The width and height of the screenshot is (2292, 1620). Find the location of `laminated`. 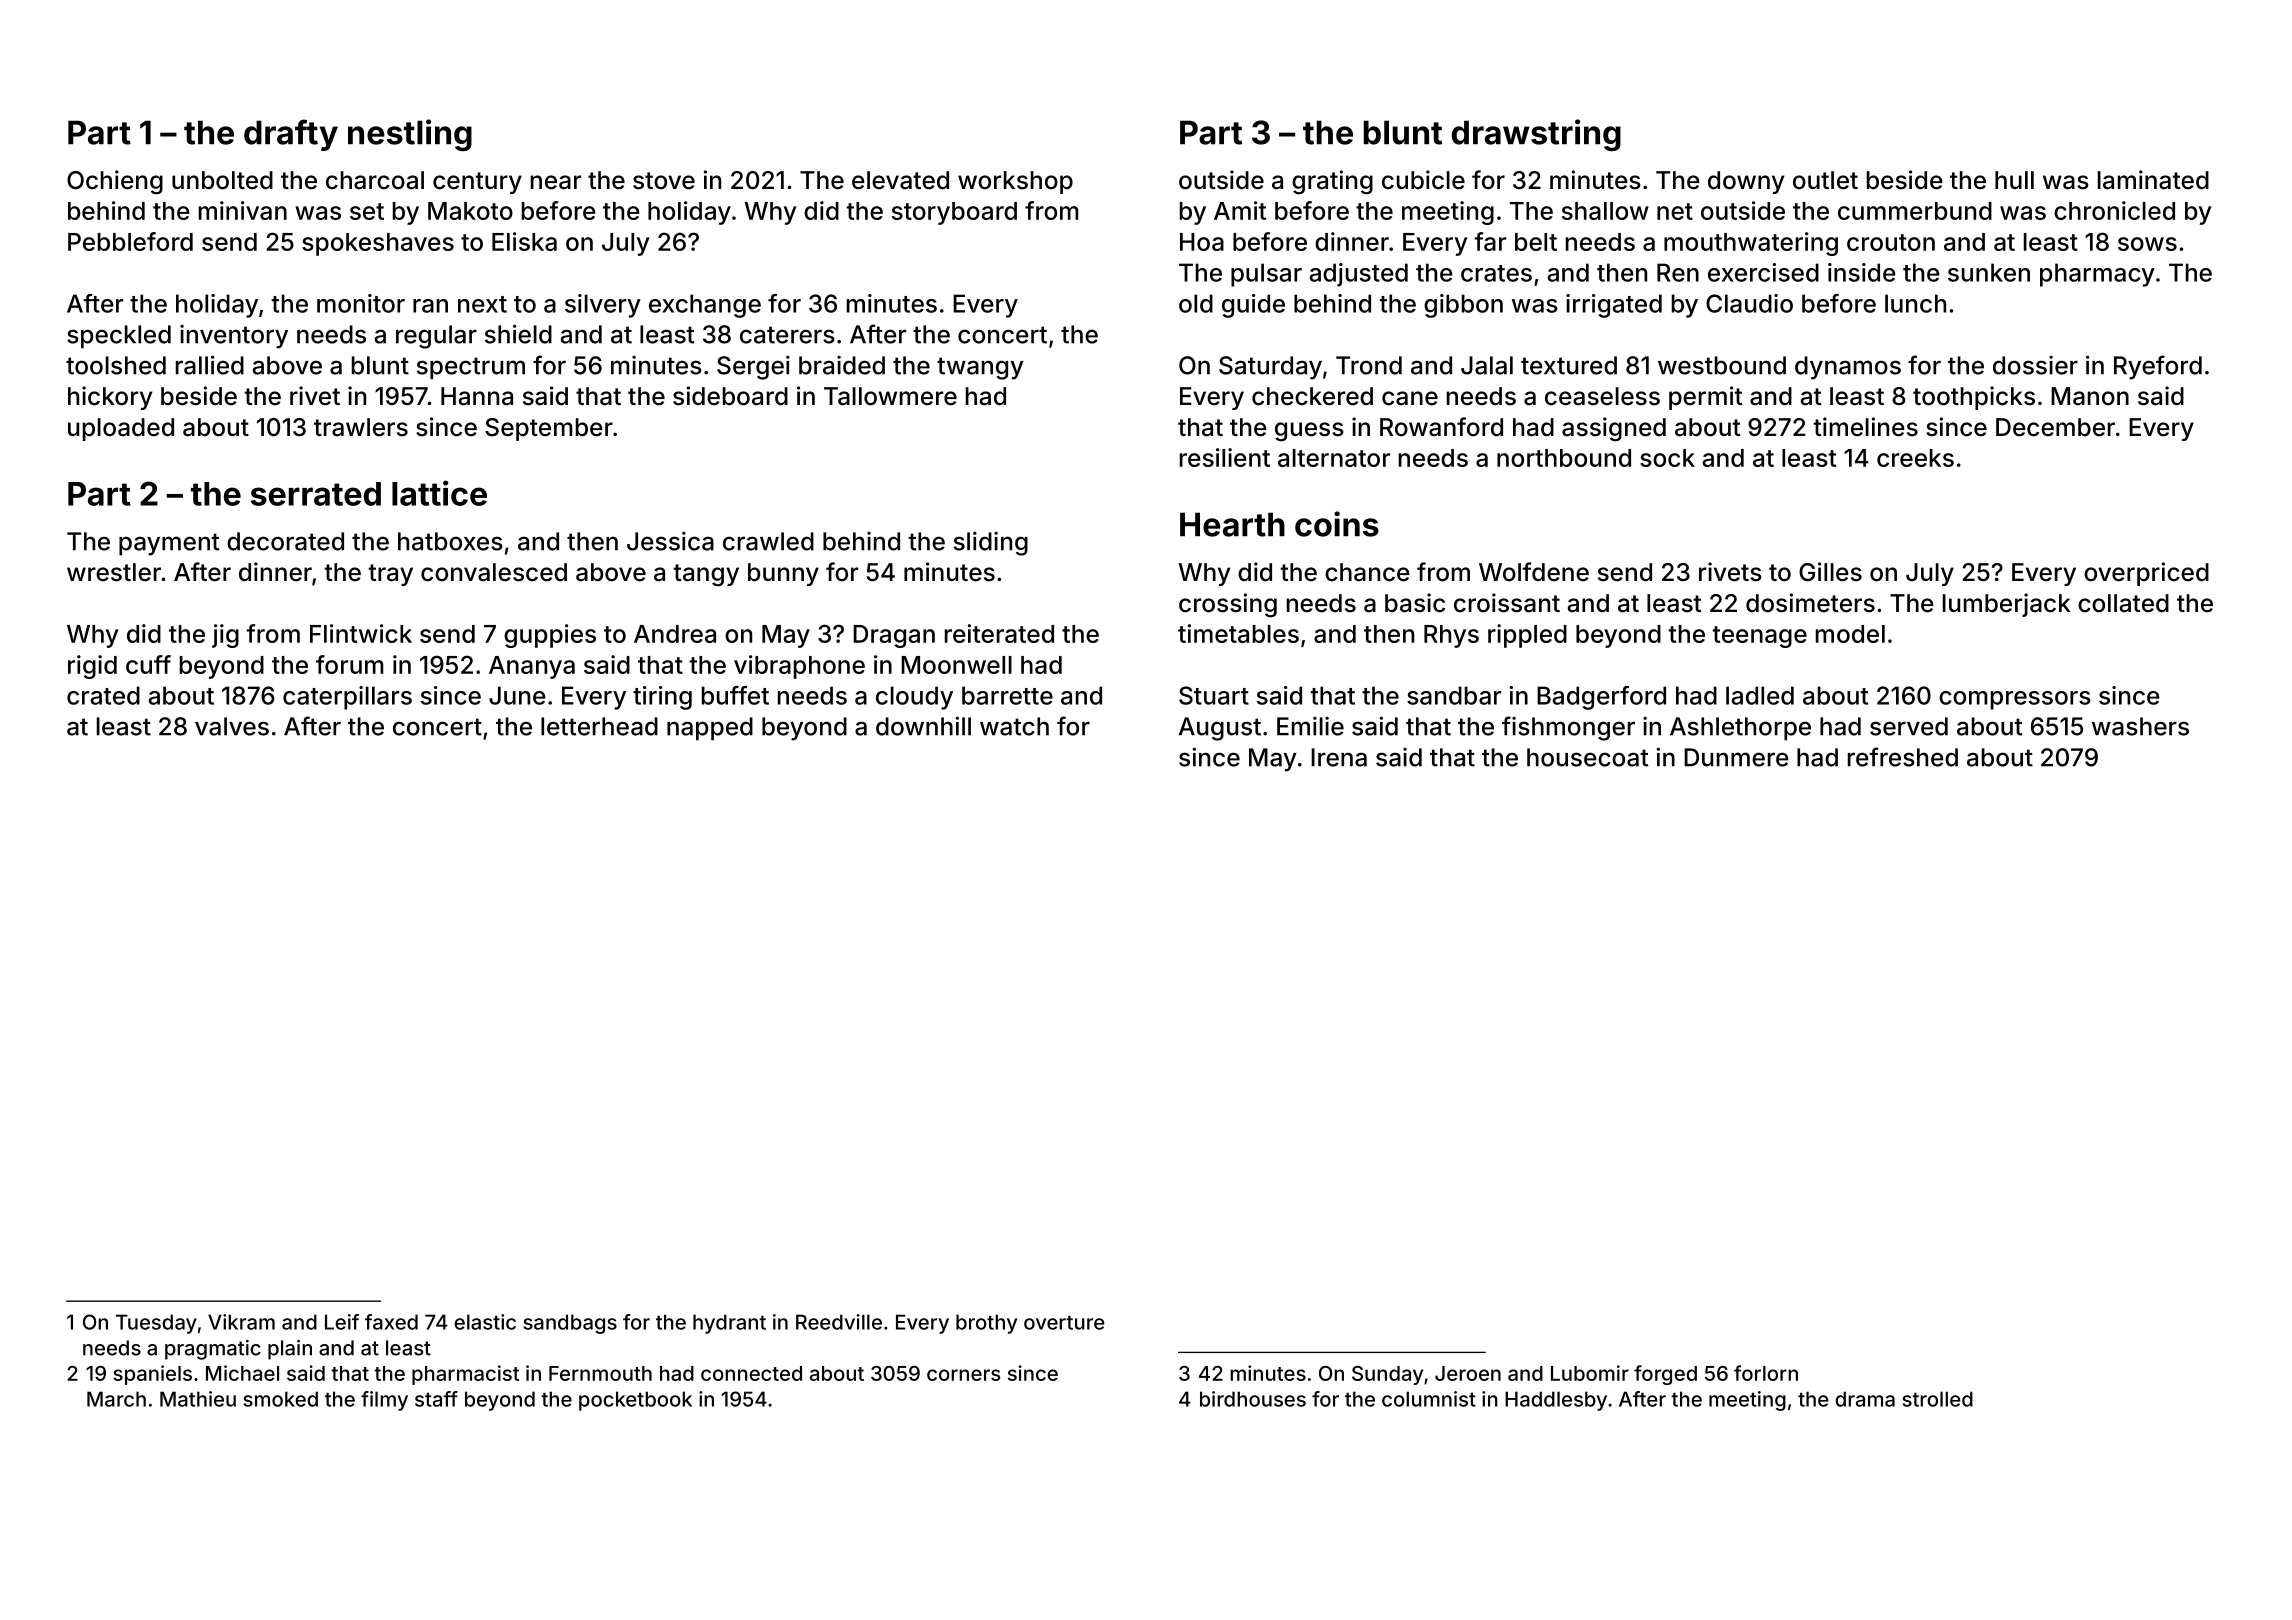

laminated is located at coordinates (2153, 180).
